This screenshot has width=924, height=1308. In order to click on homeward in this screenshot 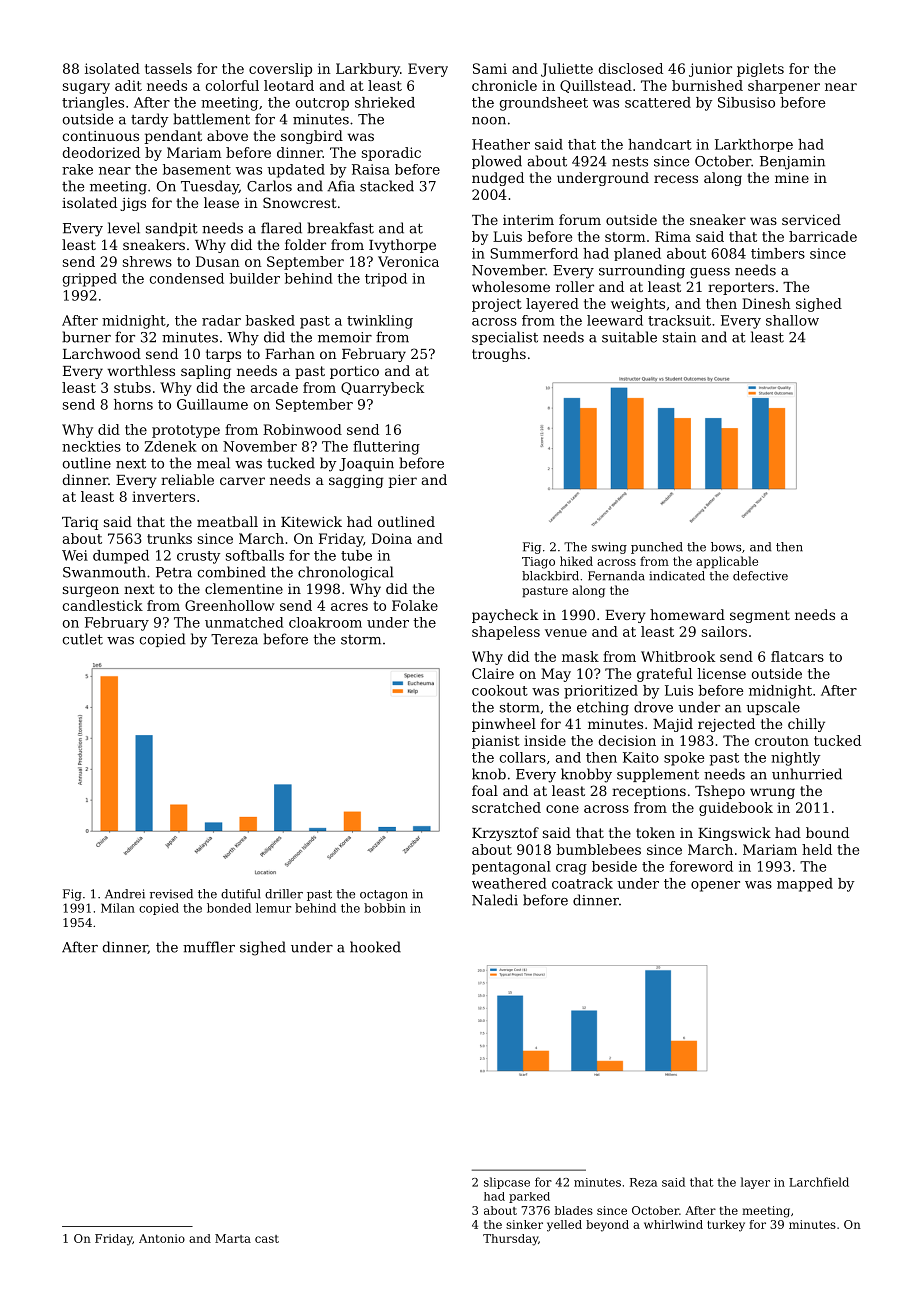, I will do `click(687, 614)`.
